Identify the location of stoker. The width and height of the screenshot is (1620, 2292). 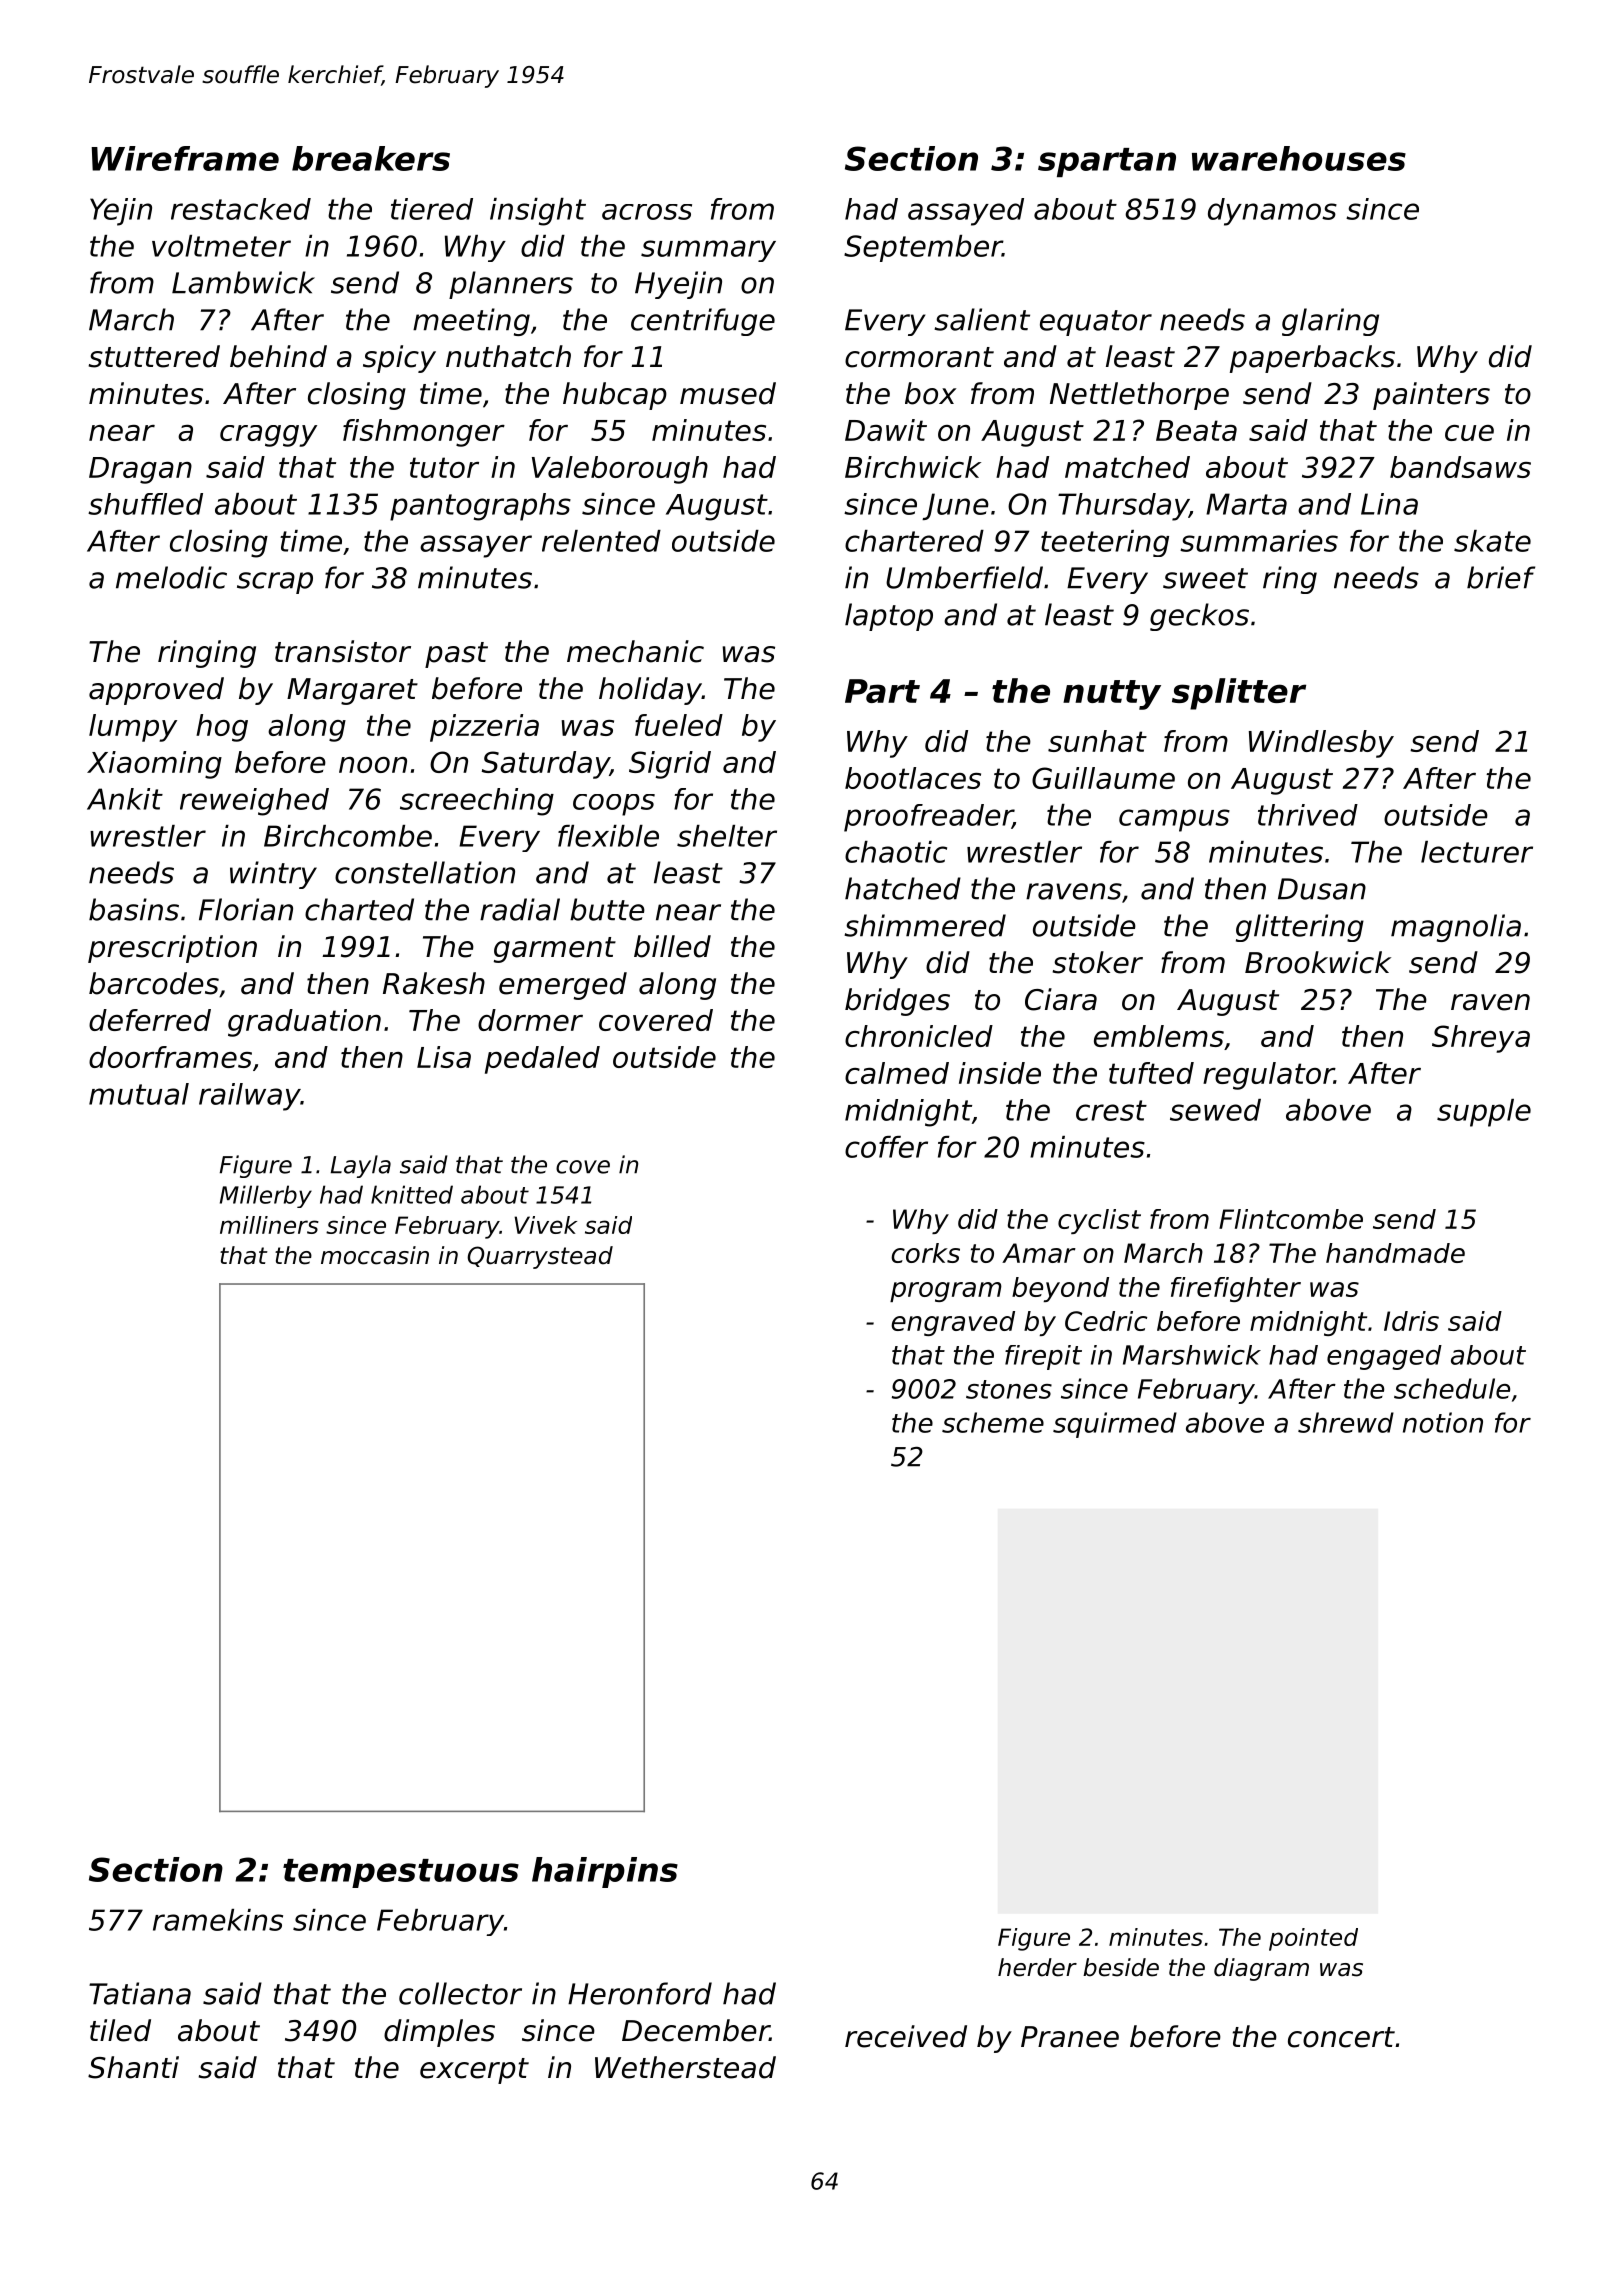
(1097, 962).
